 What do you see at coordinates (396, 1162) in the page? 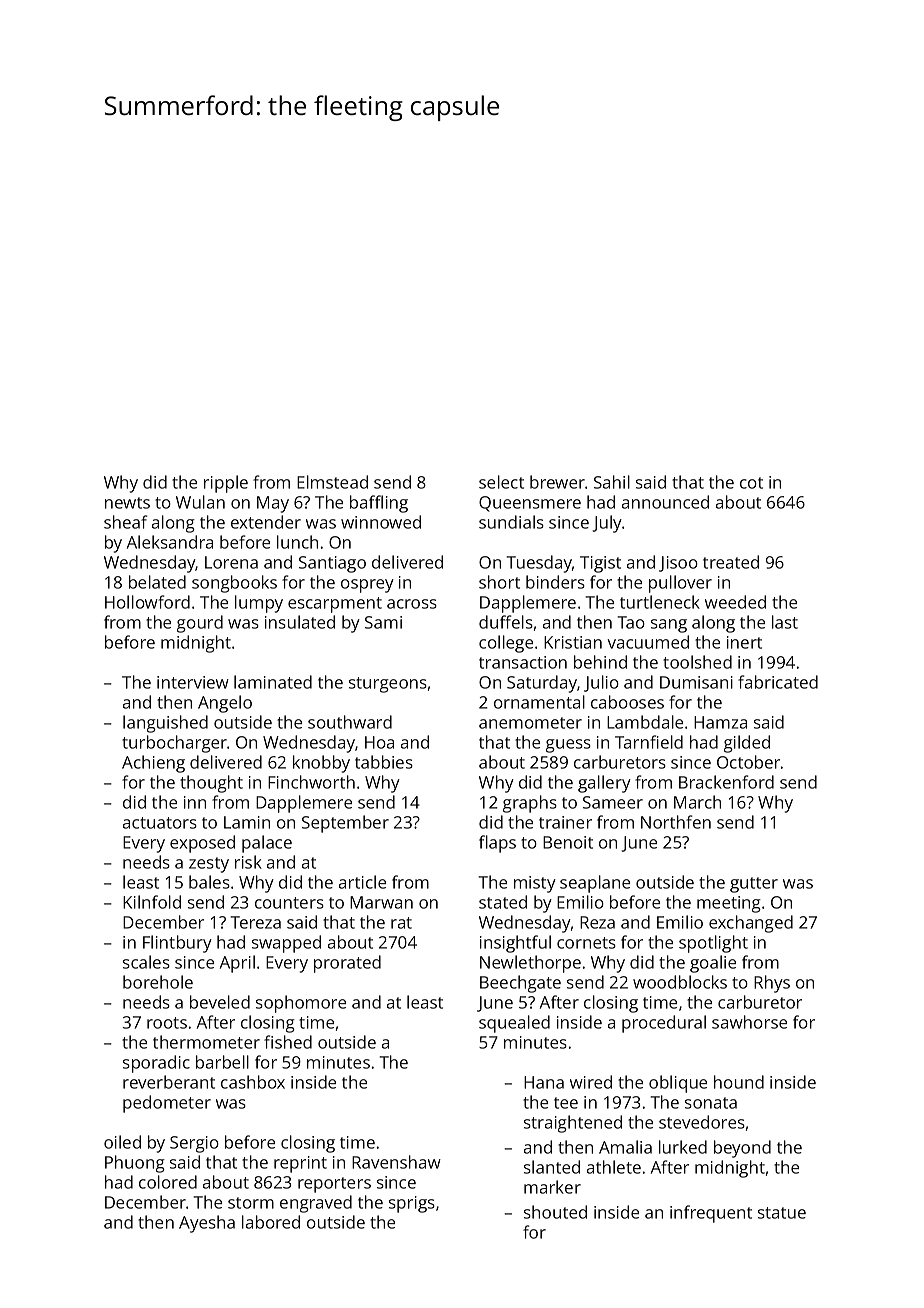
I see `Ravenshaw` at bounding box center [396, 1162].
